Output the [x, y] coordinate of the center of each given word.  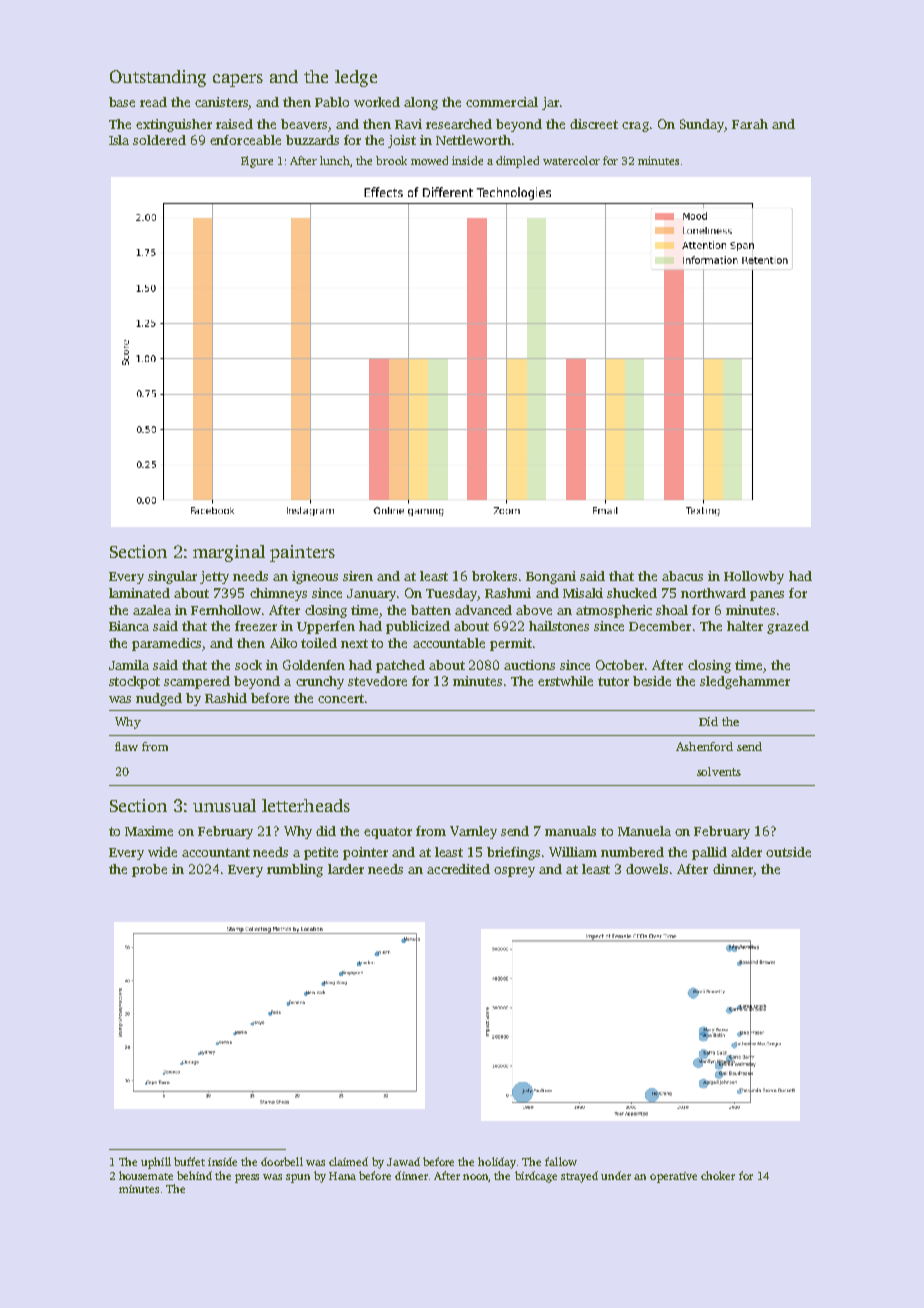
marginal [229, 553]
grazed [788, 627]
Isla [119, 140]
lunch [335, 160]
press [247, 1178]
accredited [458, 869]
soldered [159, 140]
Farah [750, 124]
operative [673, 1177]
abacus [682, 576]
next [354, 643]
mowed [429, 160]
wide [162, 852]
